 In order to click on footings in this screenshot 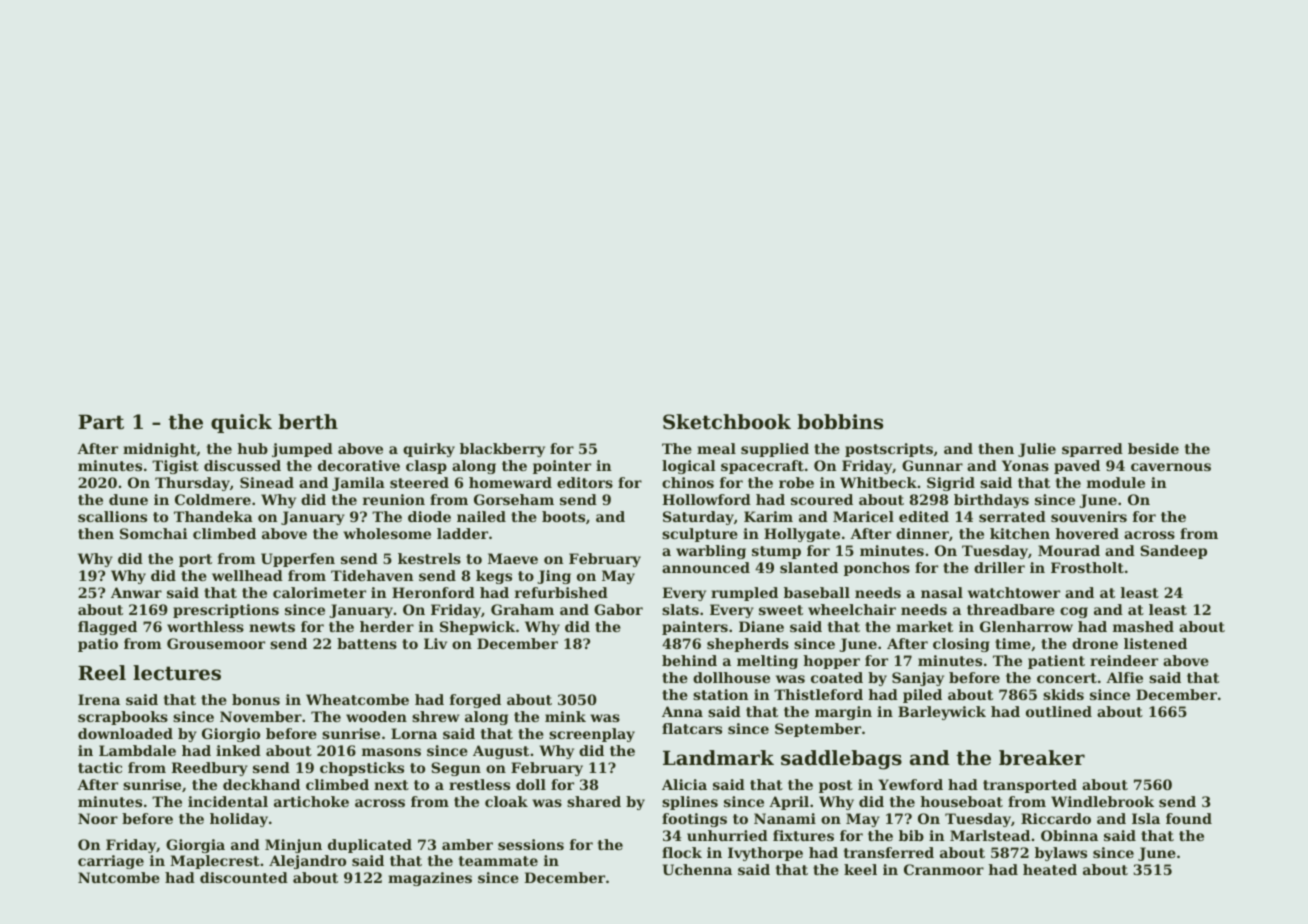, I will do `click(694, 820)`.
